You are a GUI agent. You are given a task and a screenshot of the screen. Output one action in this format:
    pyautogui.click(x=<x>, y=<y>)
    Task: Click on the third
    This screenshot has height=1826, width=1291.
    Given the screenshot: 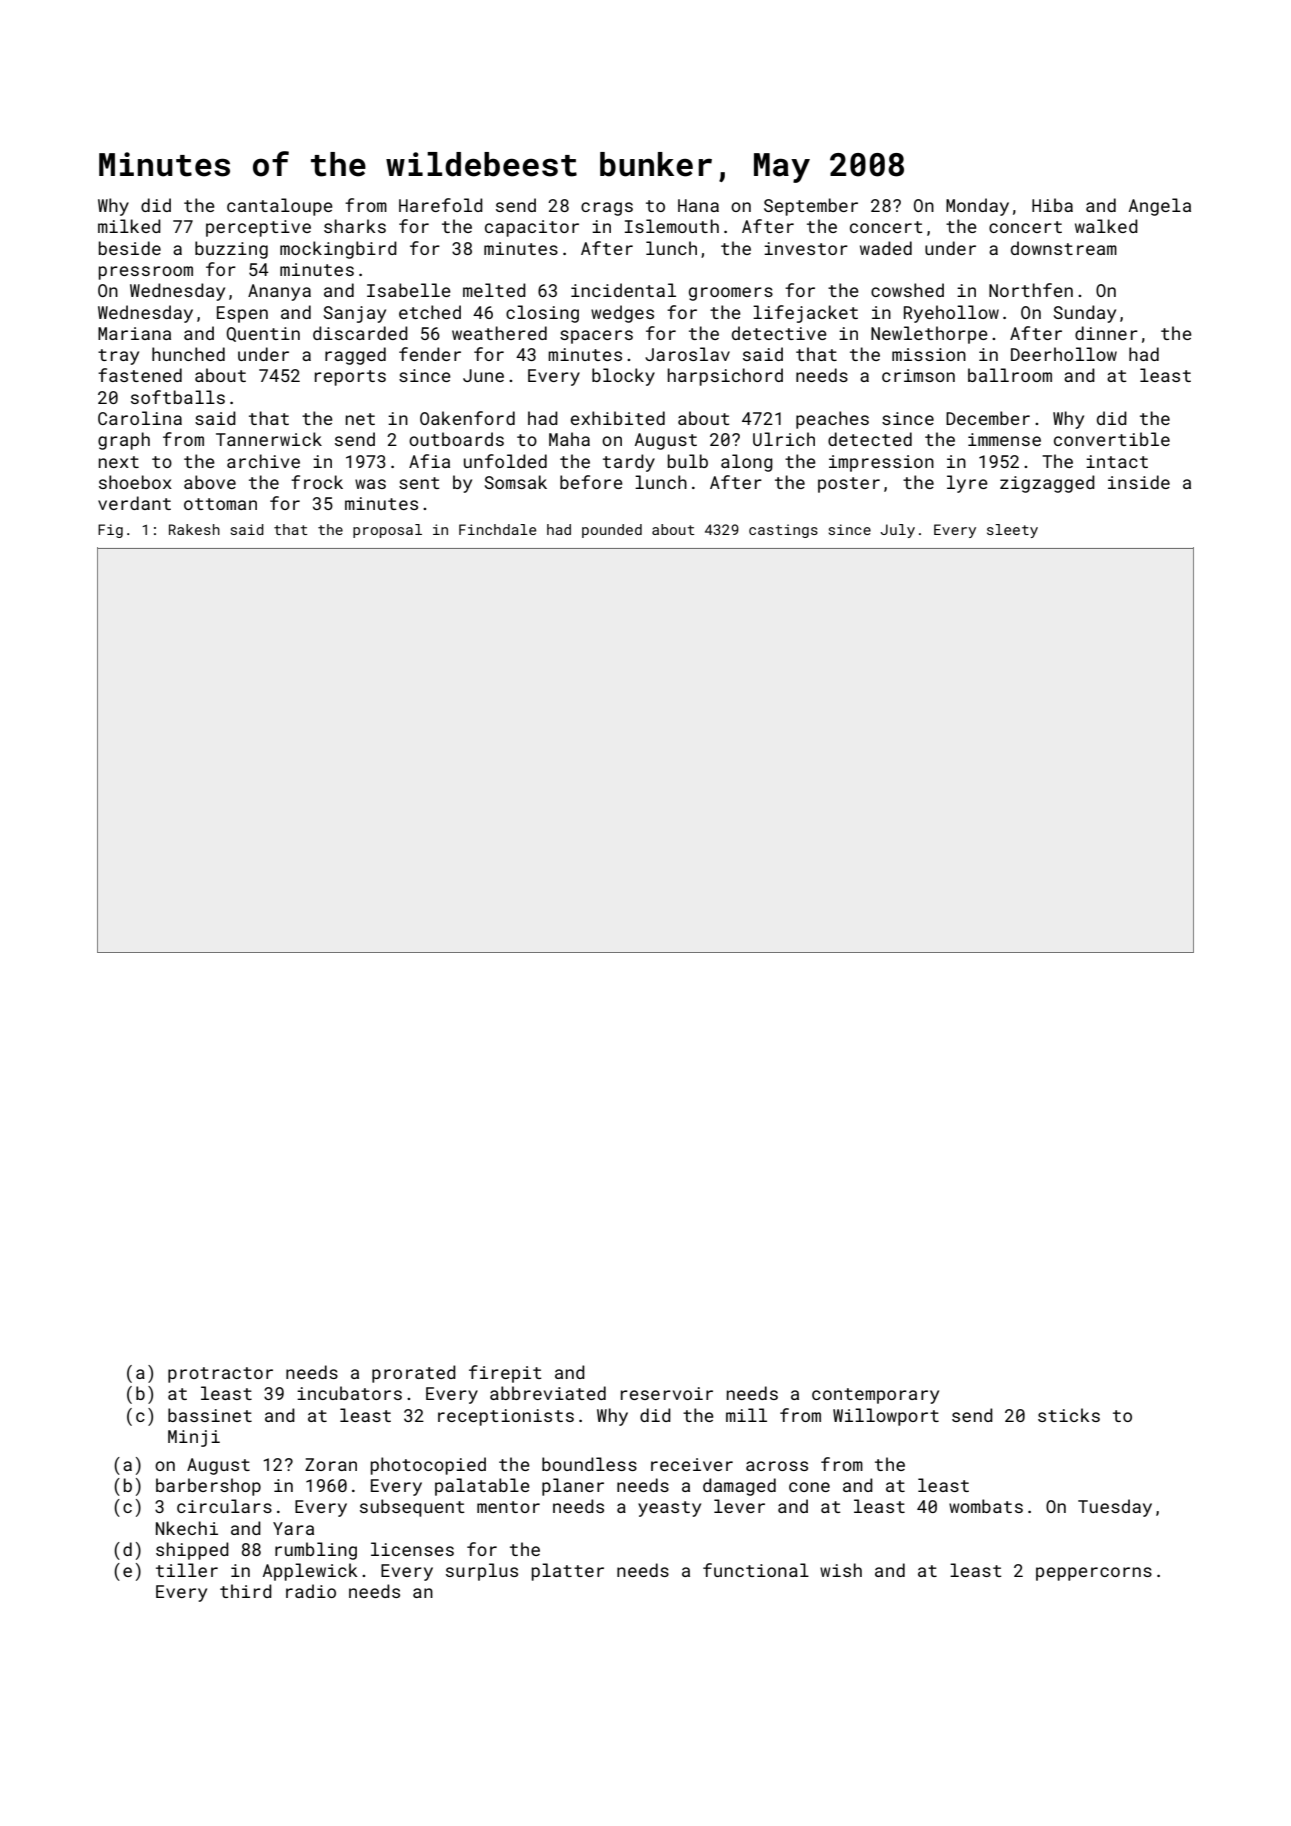 What is the action you would take?
    pyautogui.click(x=246, y=1591)
